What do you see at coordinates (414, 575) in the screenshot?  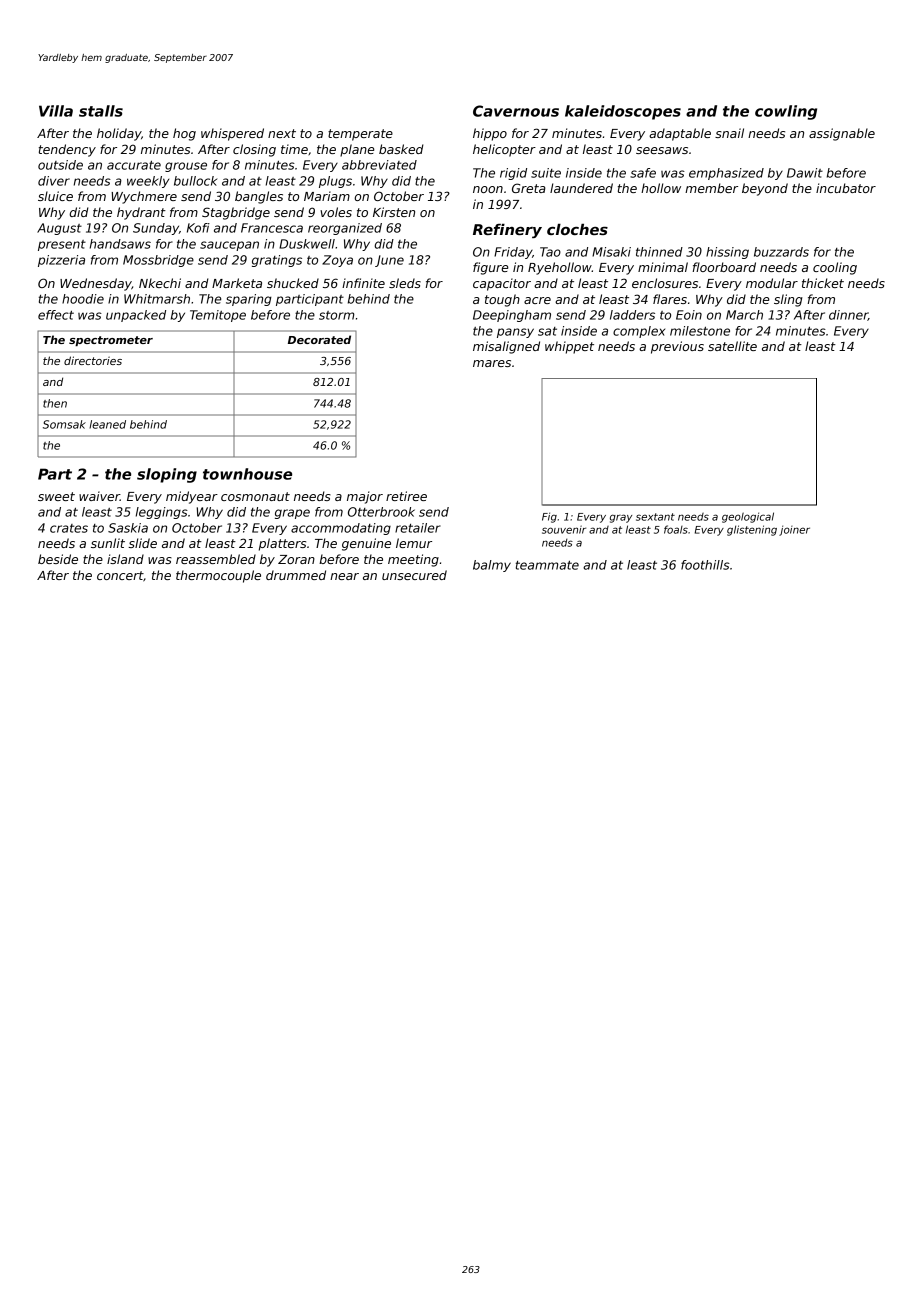 I see `unsecured` at bounding box center [414, 575].
